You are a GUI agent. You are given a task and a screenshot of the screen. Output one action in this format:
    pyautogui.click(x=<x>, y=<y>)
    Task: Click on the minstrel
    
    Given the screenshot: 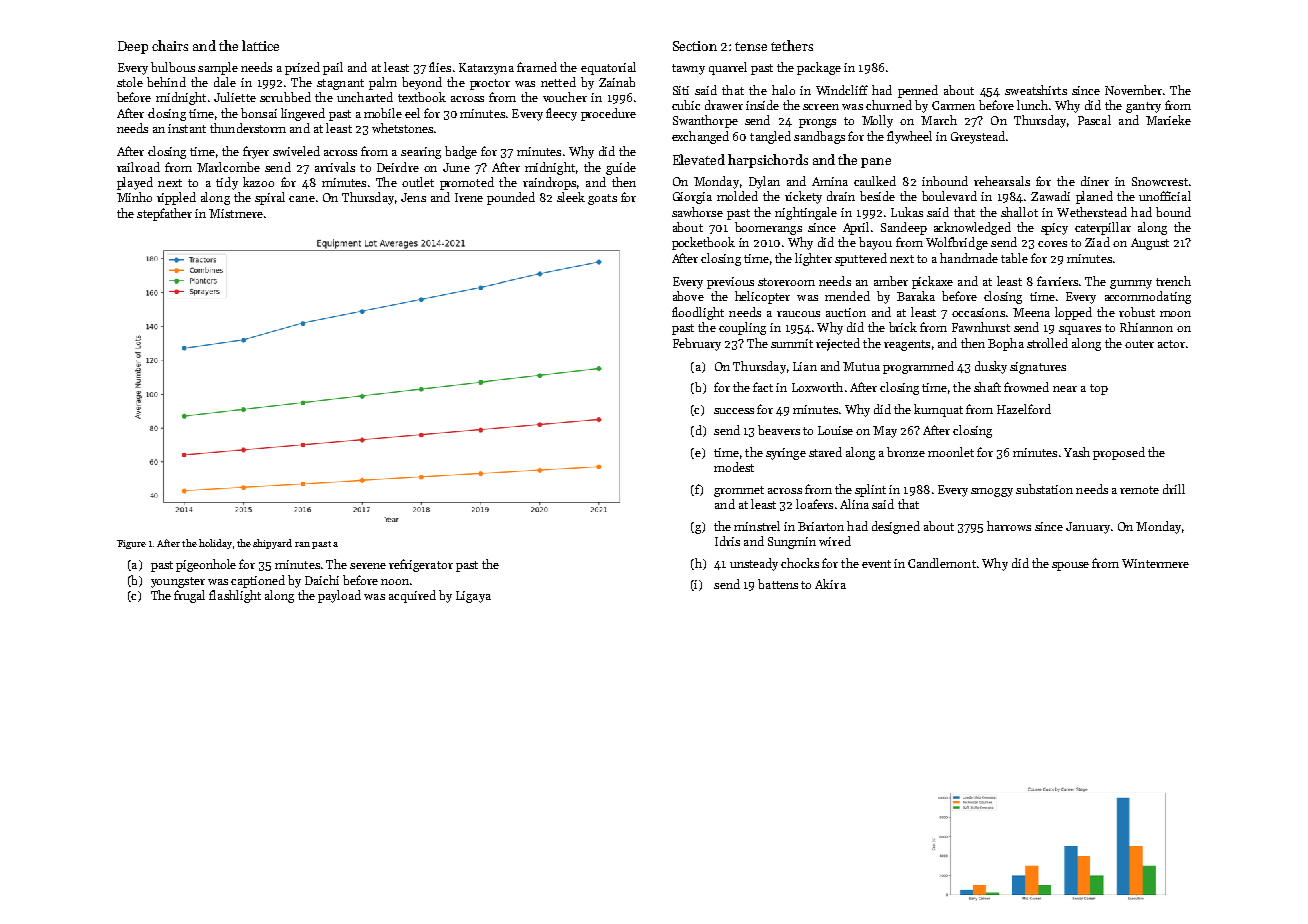 What is the action you would take?
    pyautogui.click(x=757, y=526)
